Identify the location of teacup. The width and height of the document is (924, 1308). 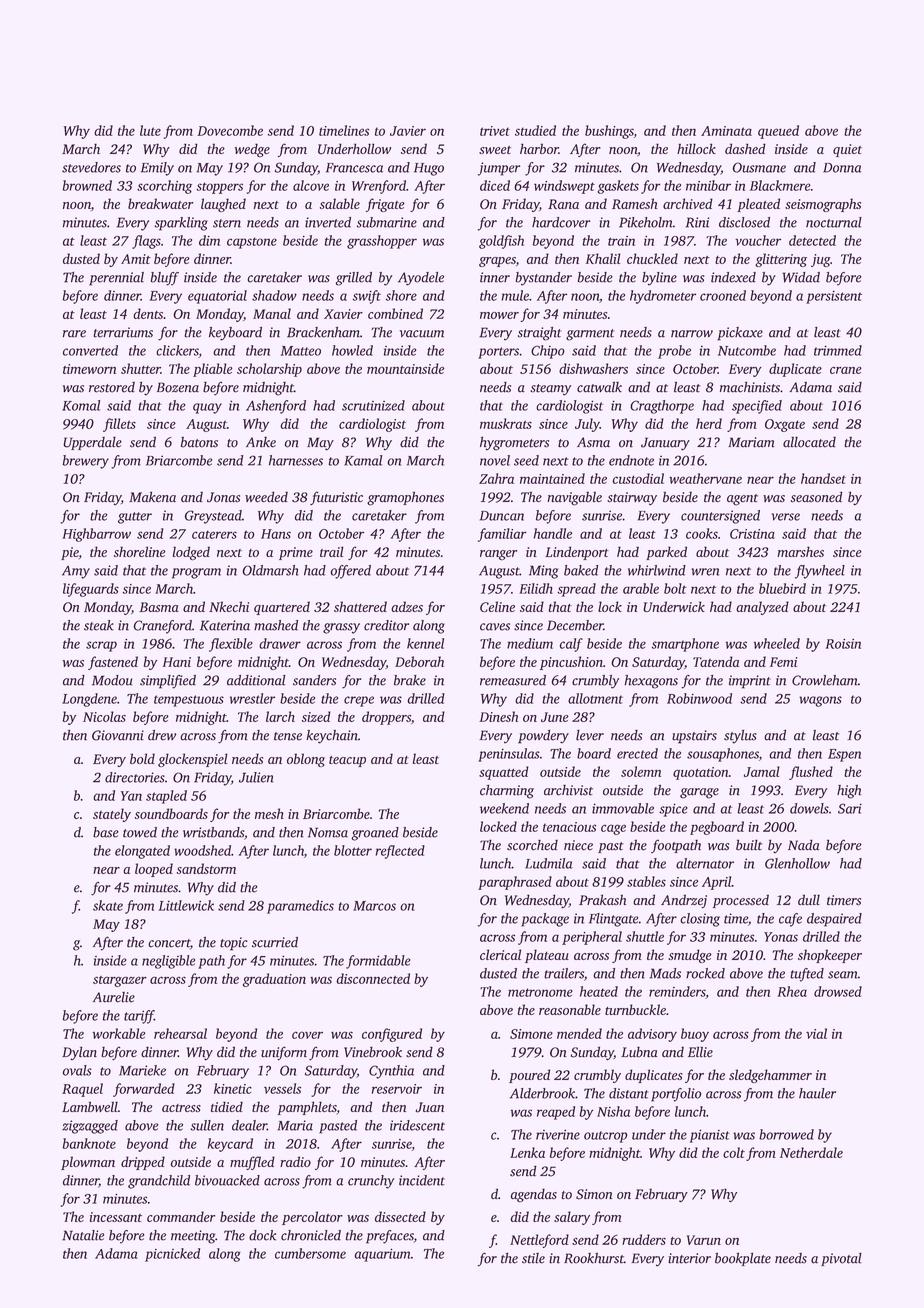
(347, 761).
